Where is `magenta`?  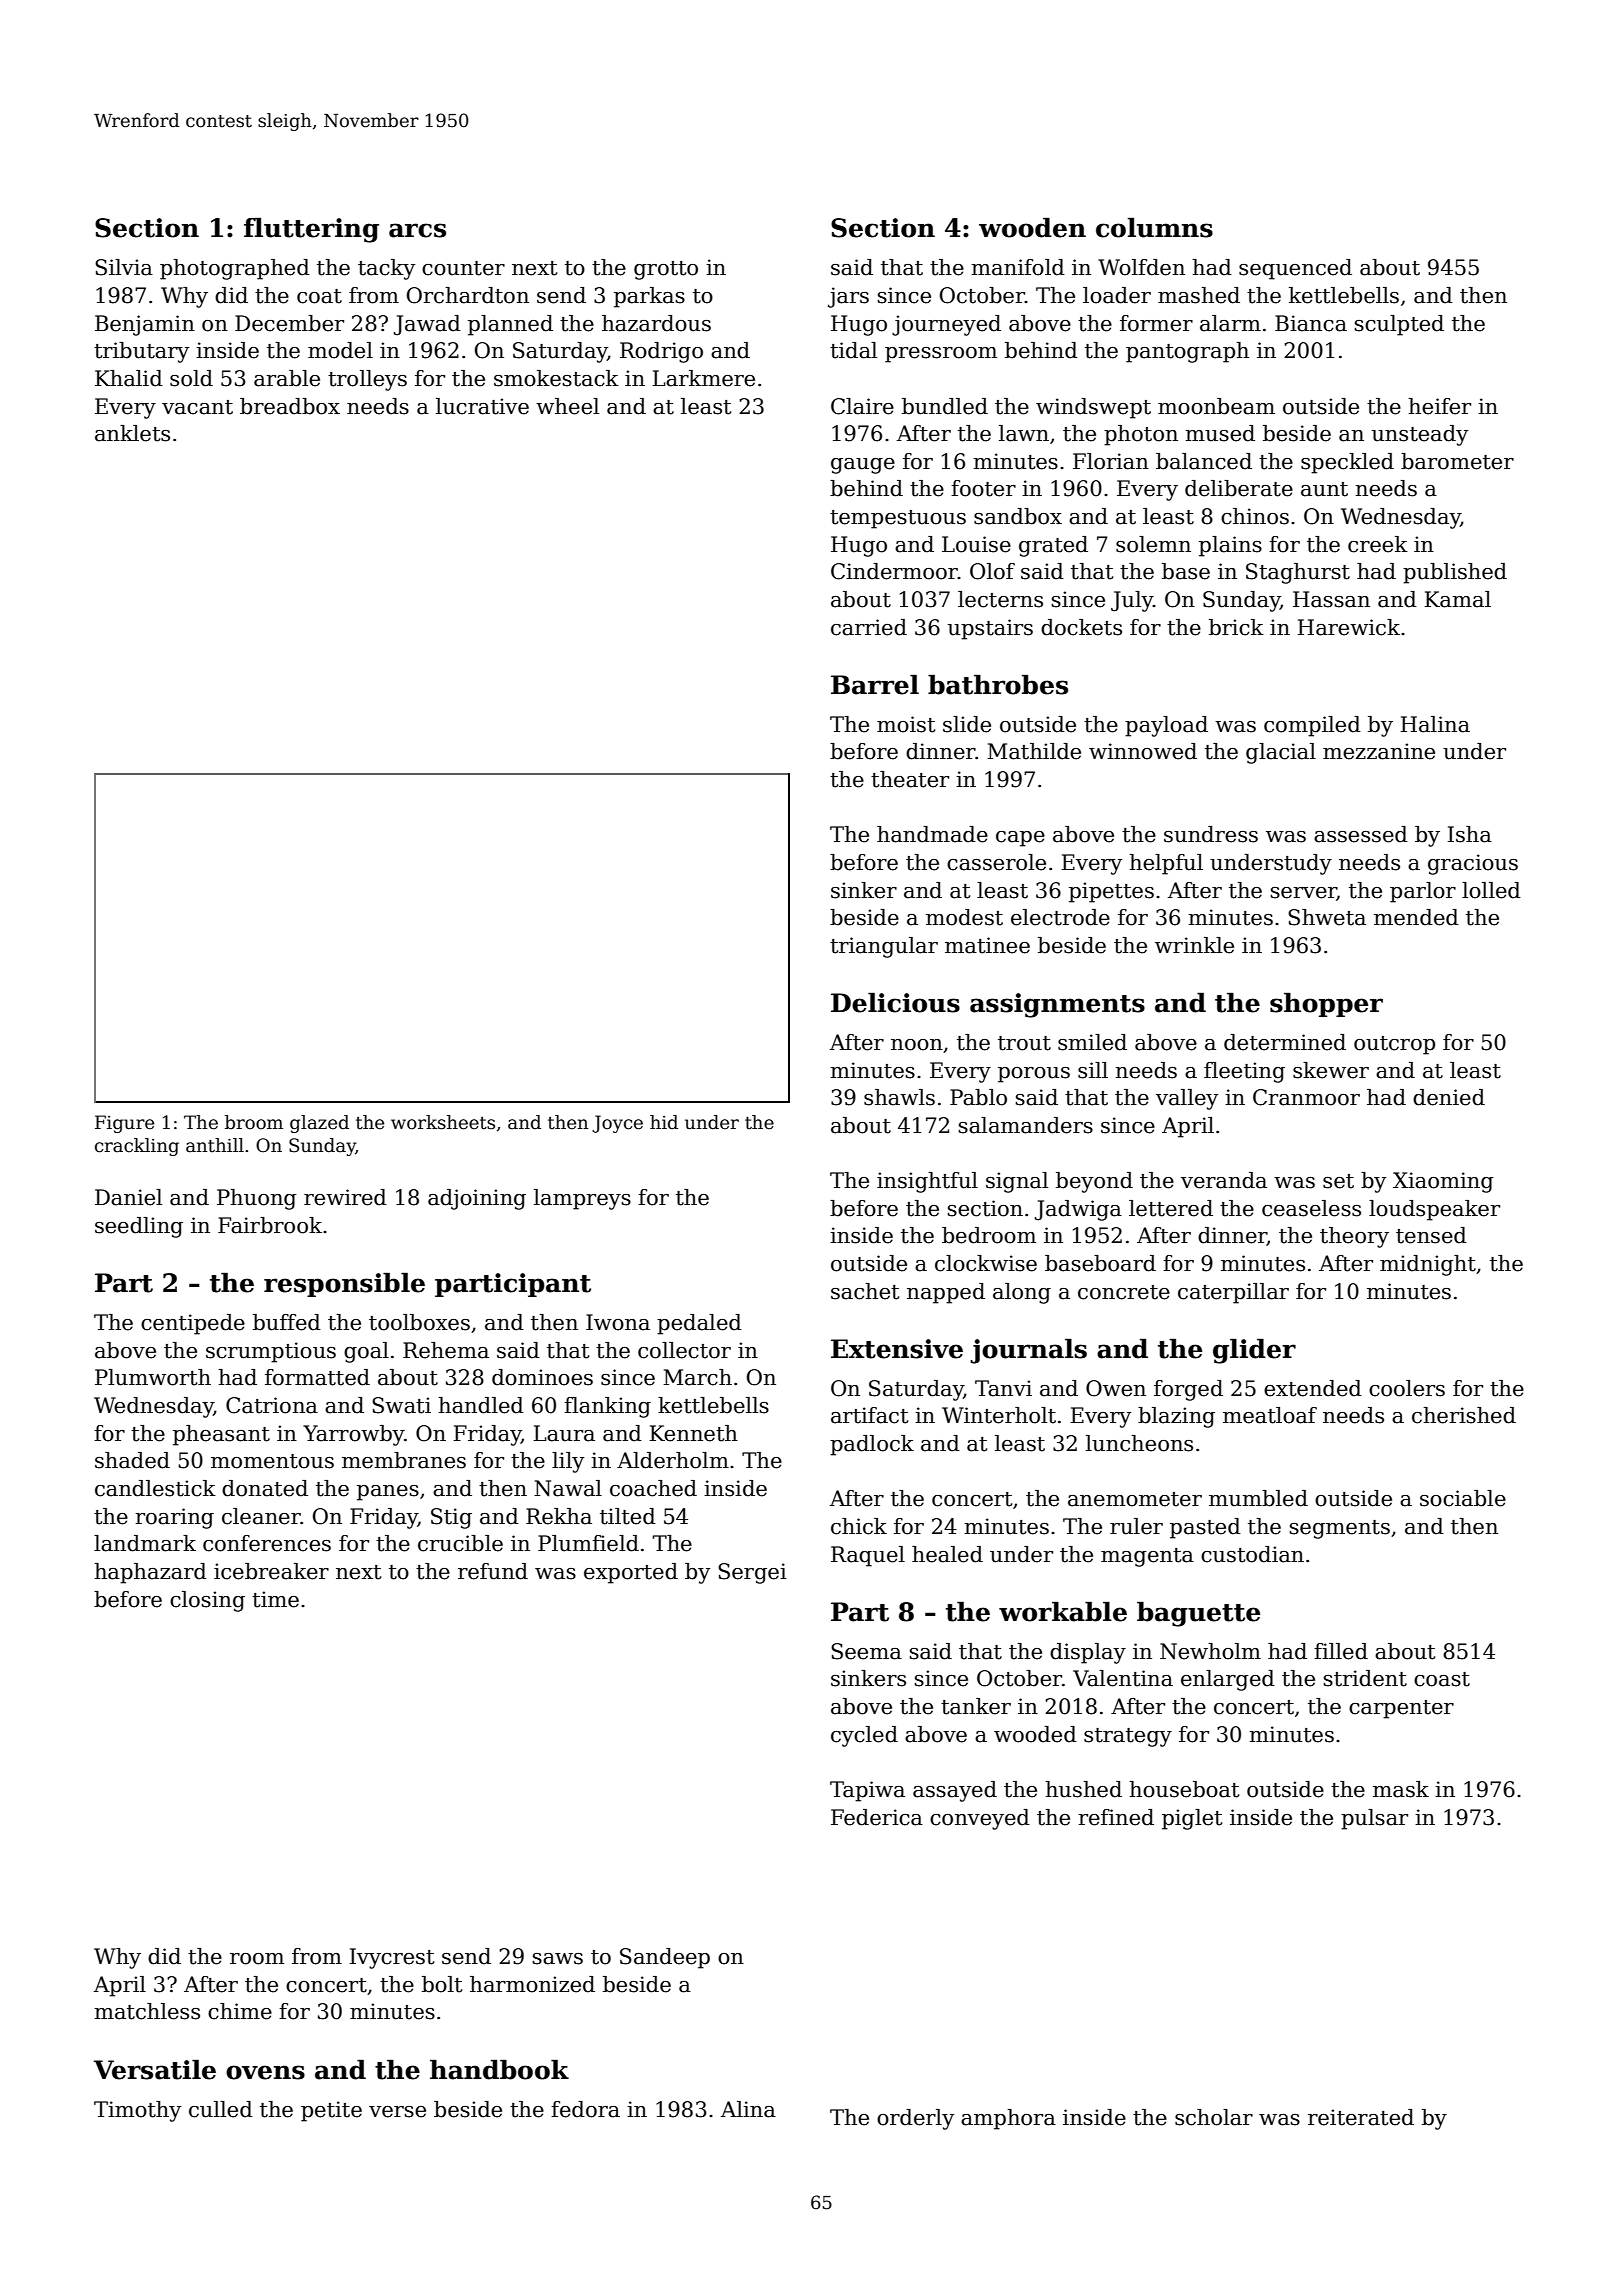
magenta is located at coordinates (1147, 1557).
